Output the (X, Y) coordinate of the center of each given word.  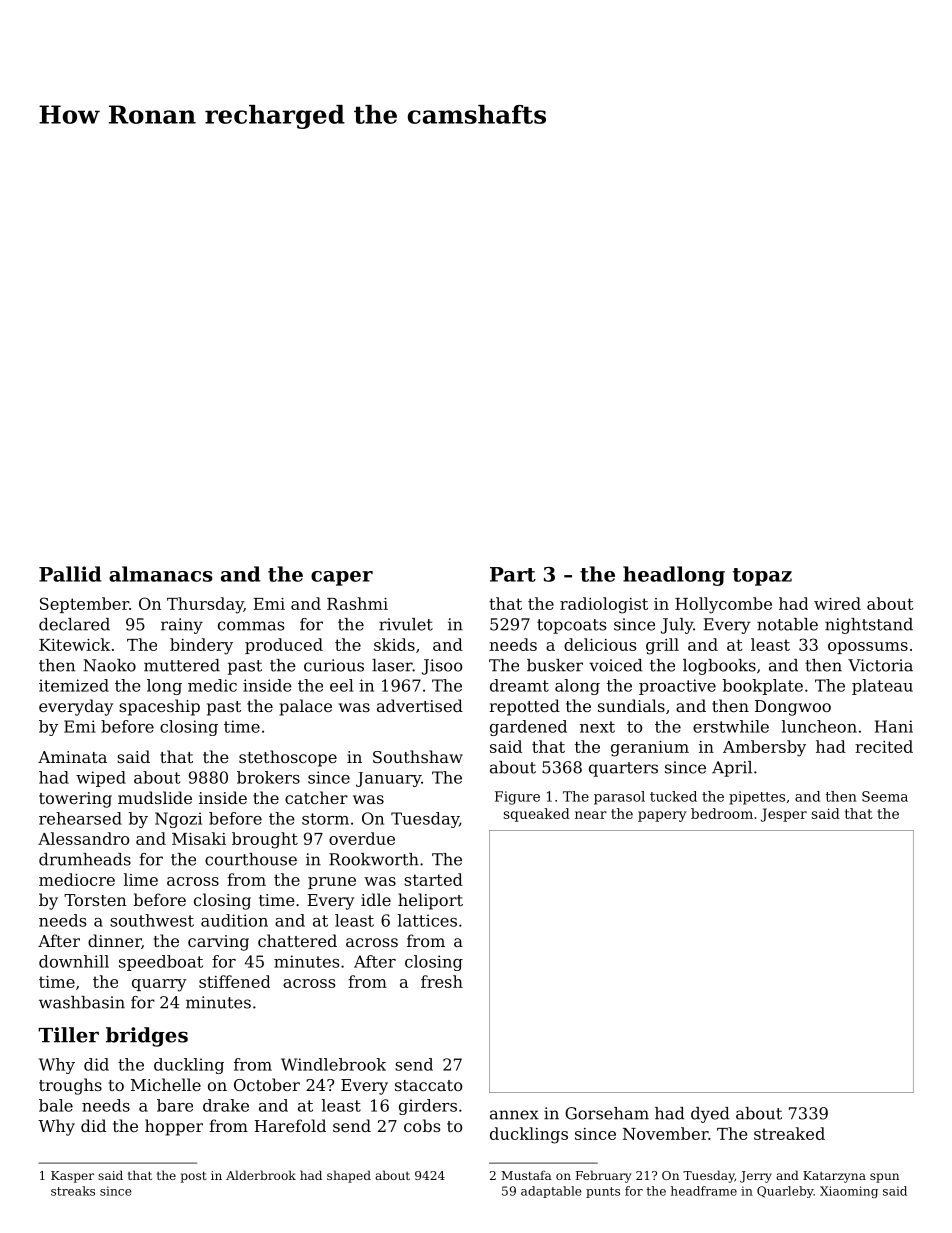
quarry (159, 985)
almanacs (161, 574)
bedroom (722, 813)
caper (342, 578)
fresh (442, 981)
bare (175, 1105)
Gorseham (607, 1113)
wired (837, 603)
